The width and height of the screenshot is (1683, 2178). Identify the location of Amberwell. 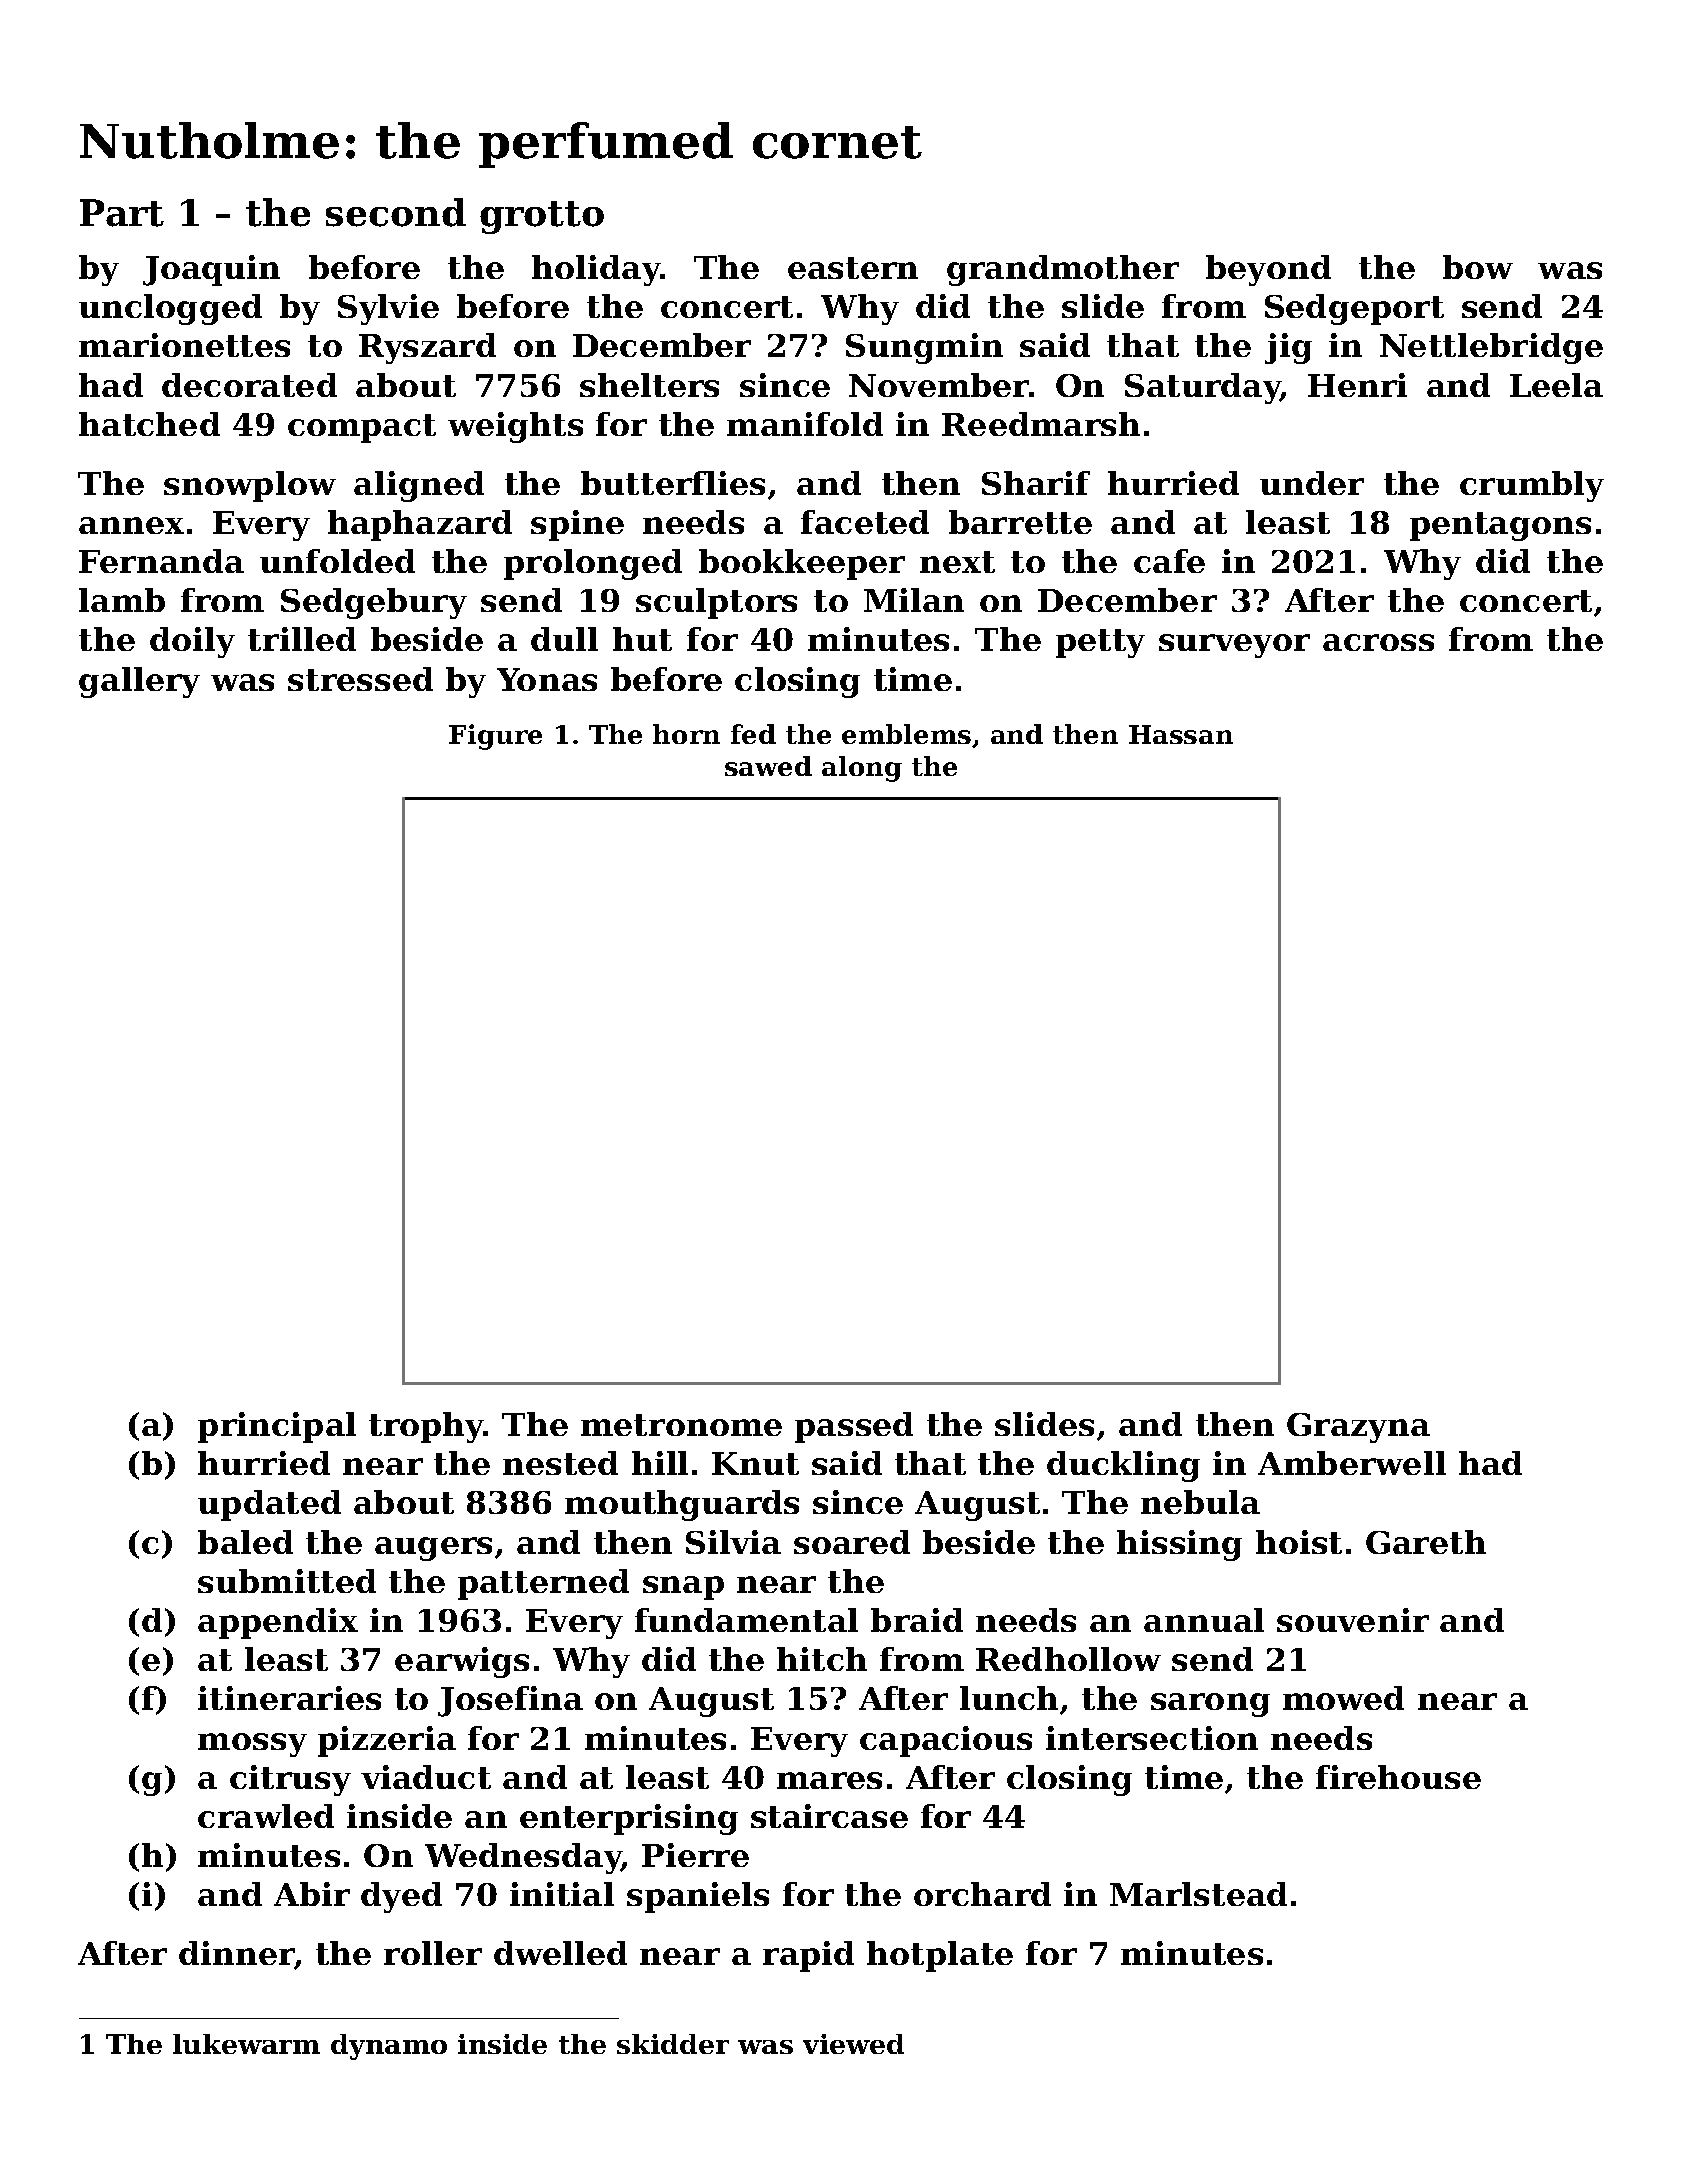
(1352, 1463).
